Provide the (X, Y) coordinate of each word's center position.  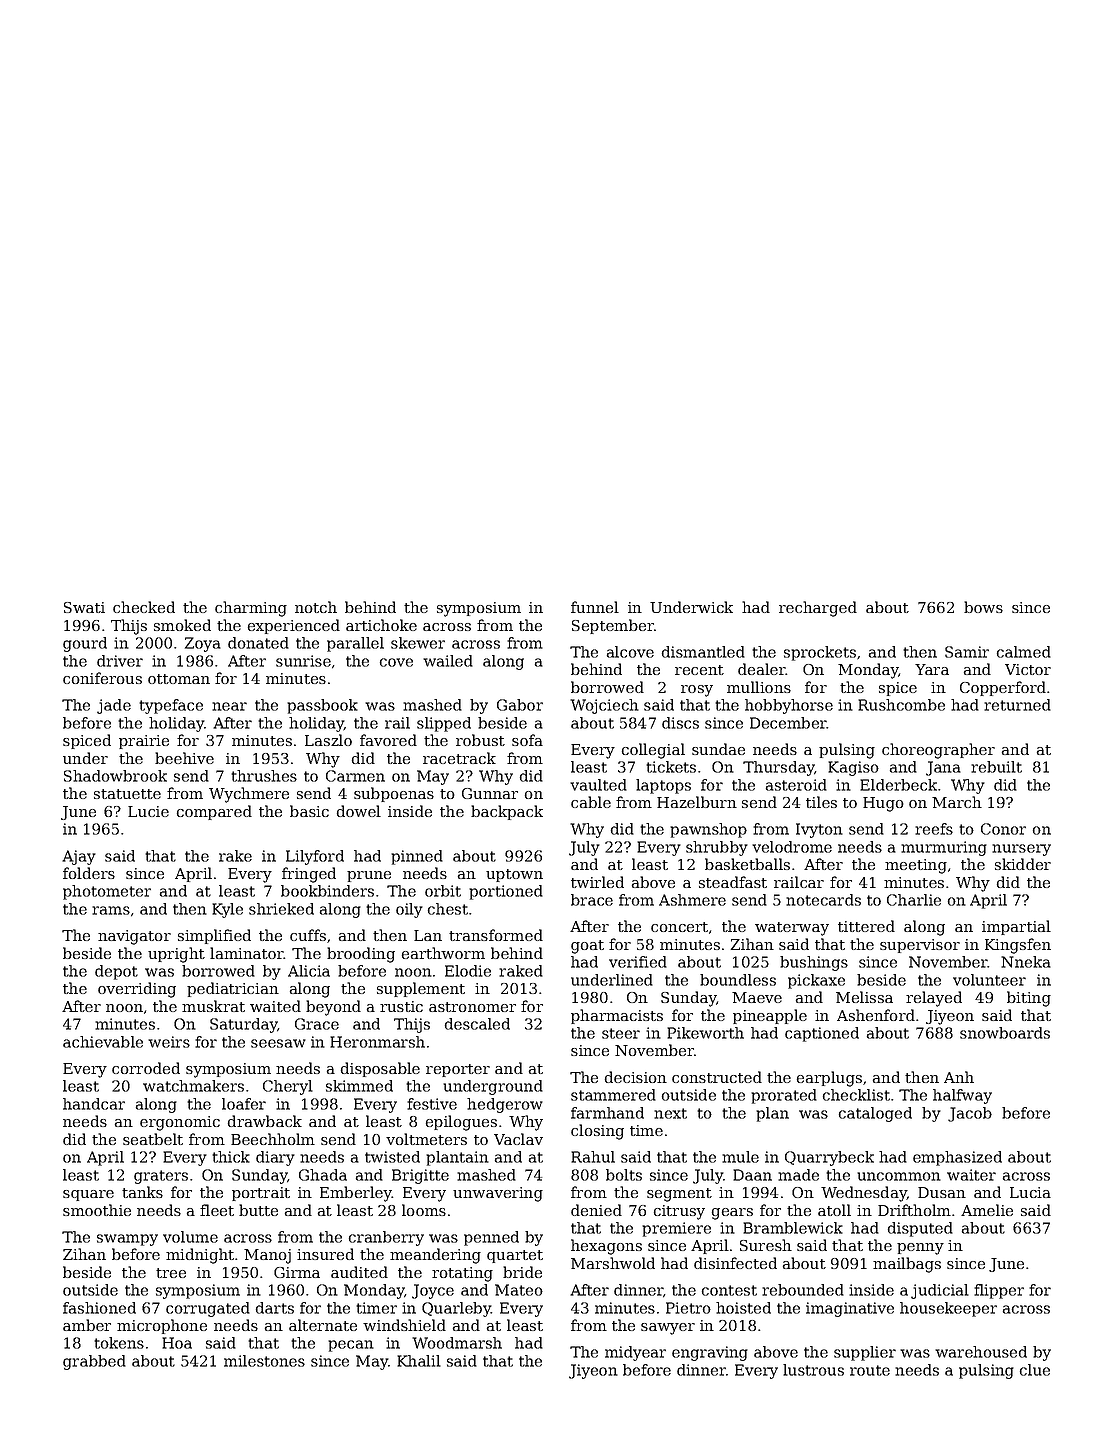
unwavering (498, 1194)
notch (316, 607)
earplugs (829, 1079)
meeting (916, 866)
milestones (264, 1361)
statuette (127, 794)
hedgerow (505, 1105)
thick (231, 1157)
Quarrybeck (829, 1158)
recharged (818, 609)
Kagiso (853, 768)
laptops (663, 786)
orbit (443, 891)
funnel (595, 607)
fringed (309, 875)
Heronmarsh (377, 1042)
